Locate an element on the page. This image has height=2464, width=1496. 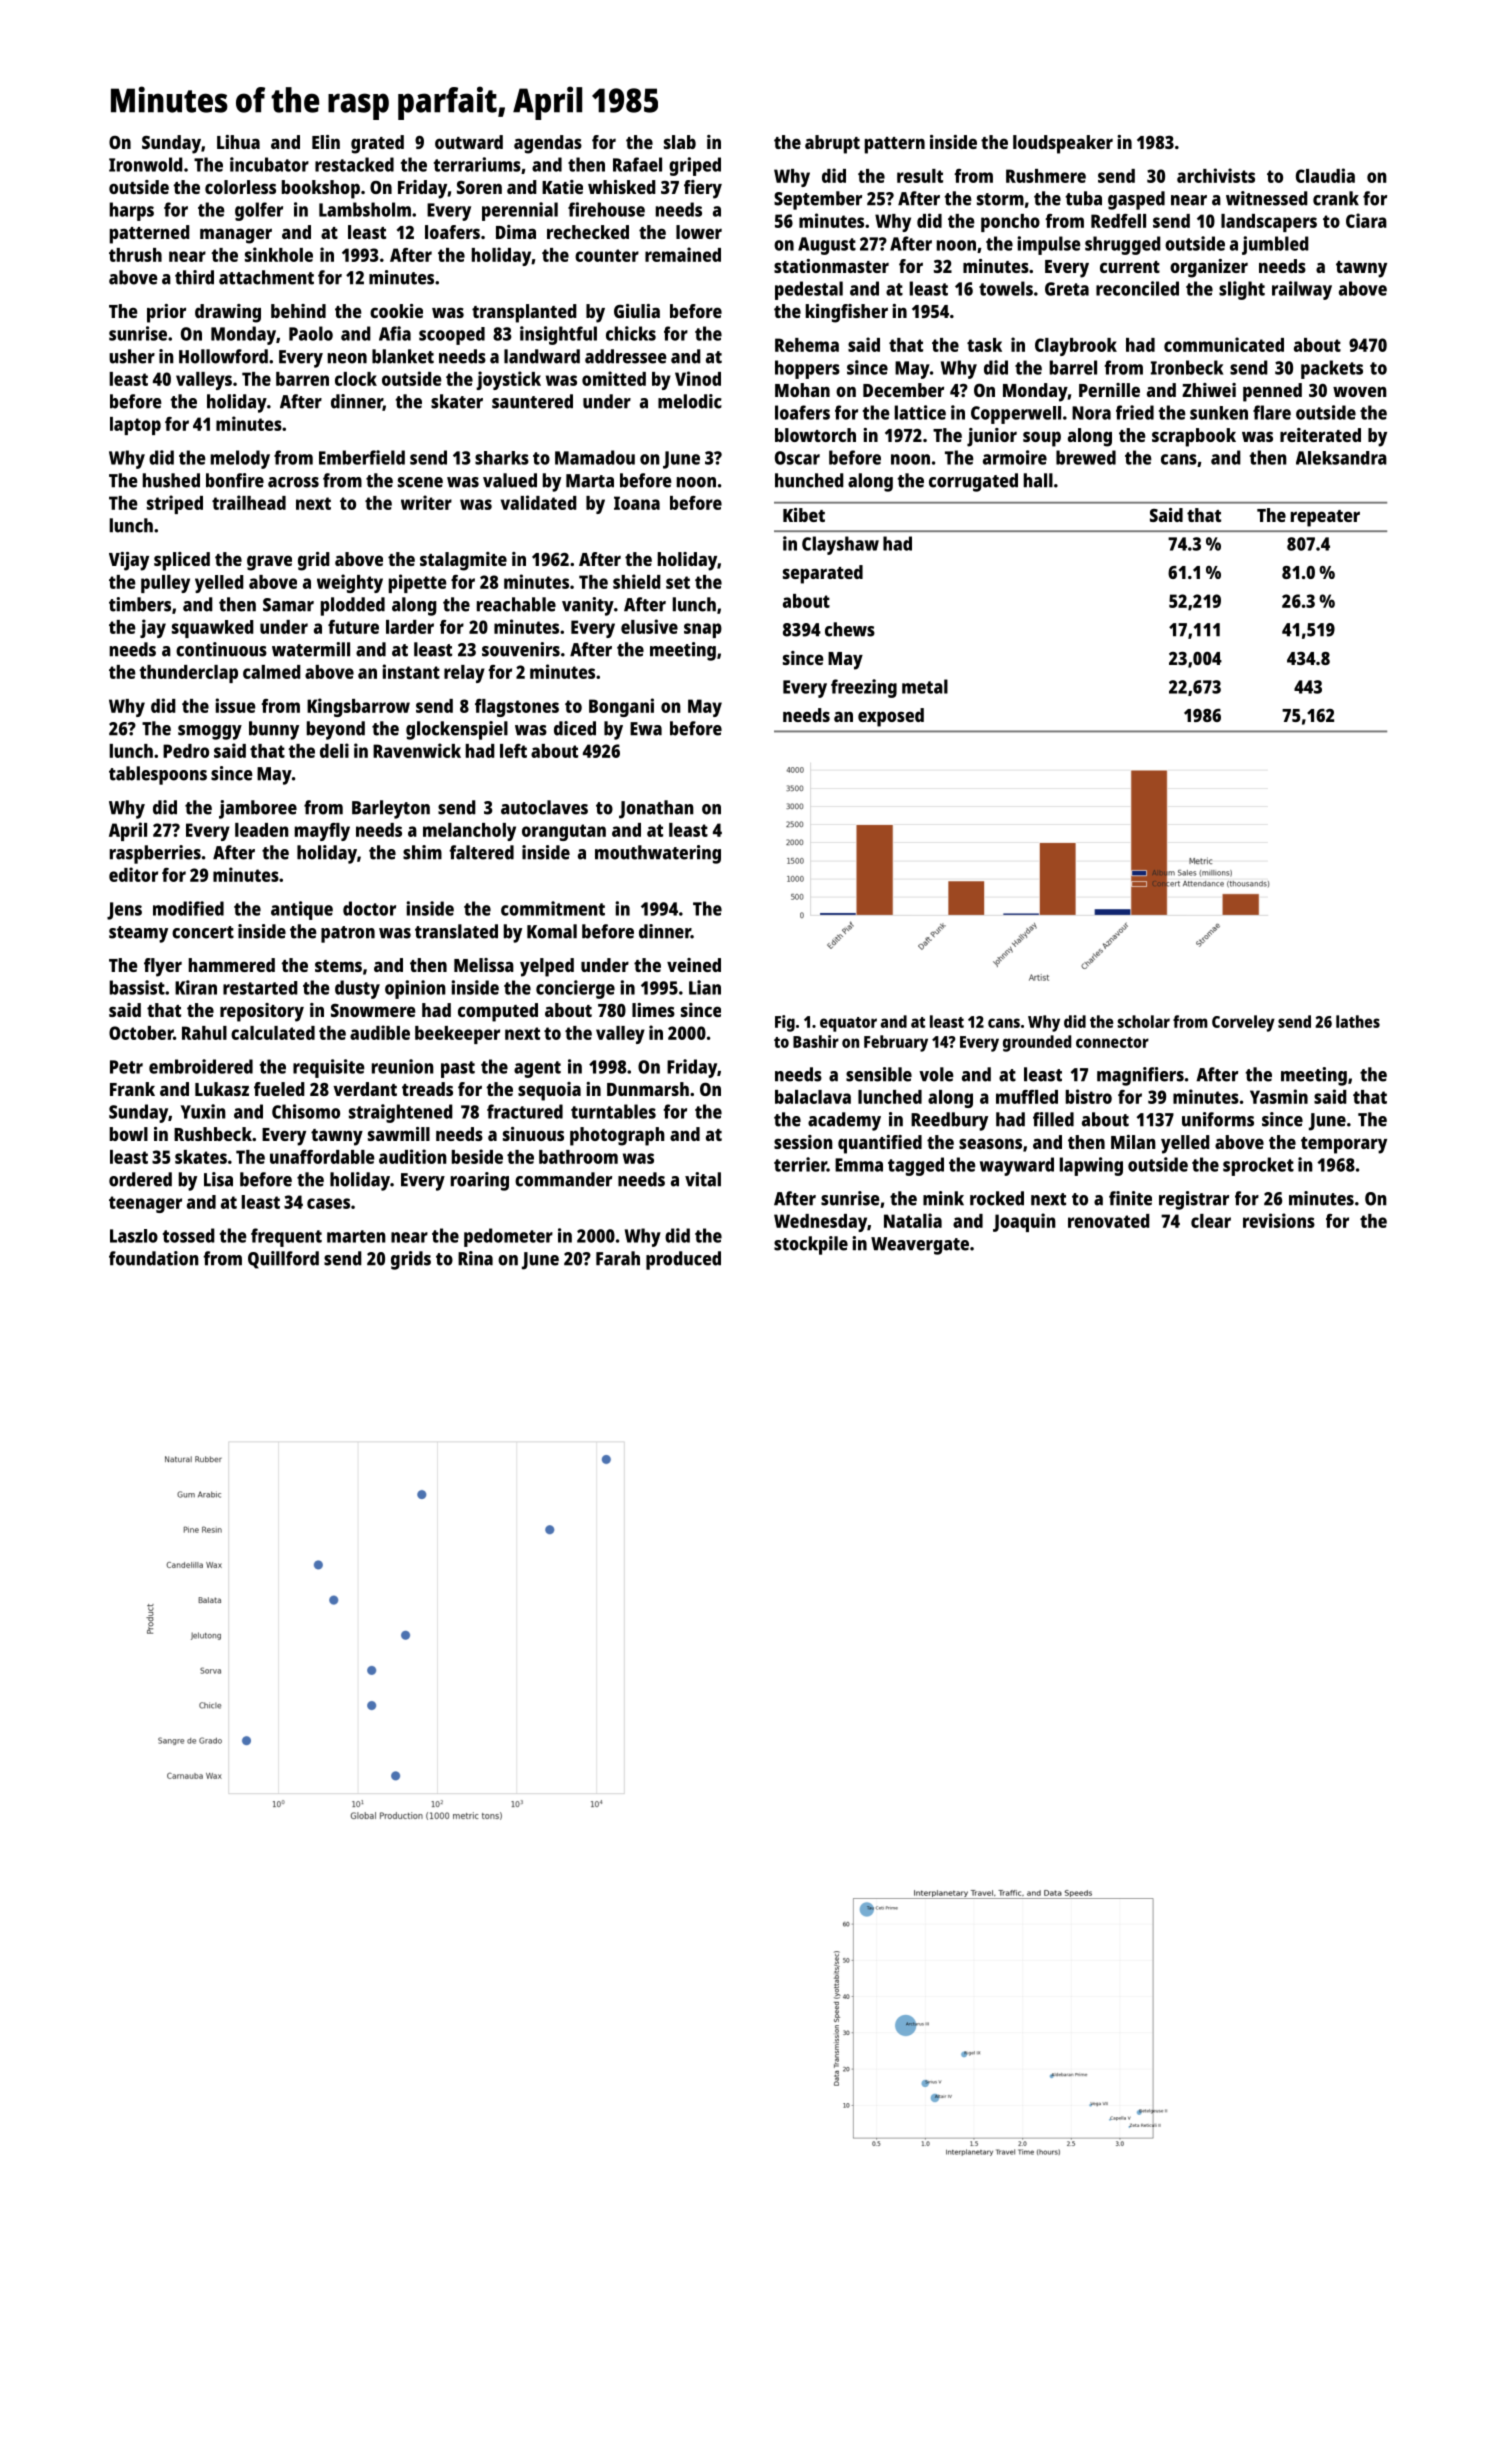
slab is located at coordinates (680, 142).
